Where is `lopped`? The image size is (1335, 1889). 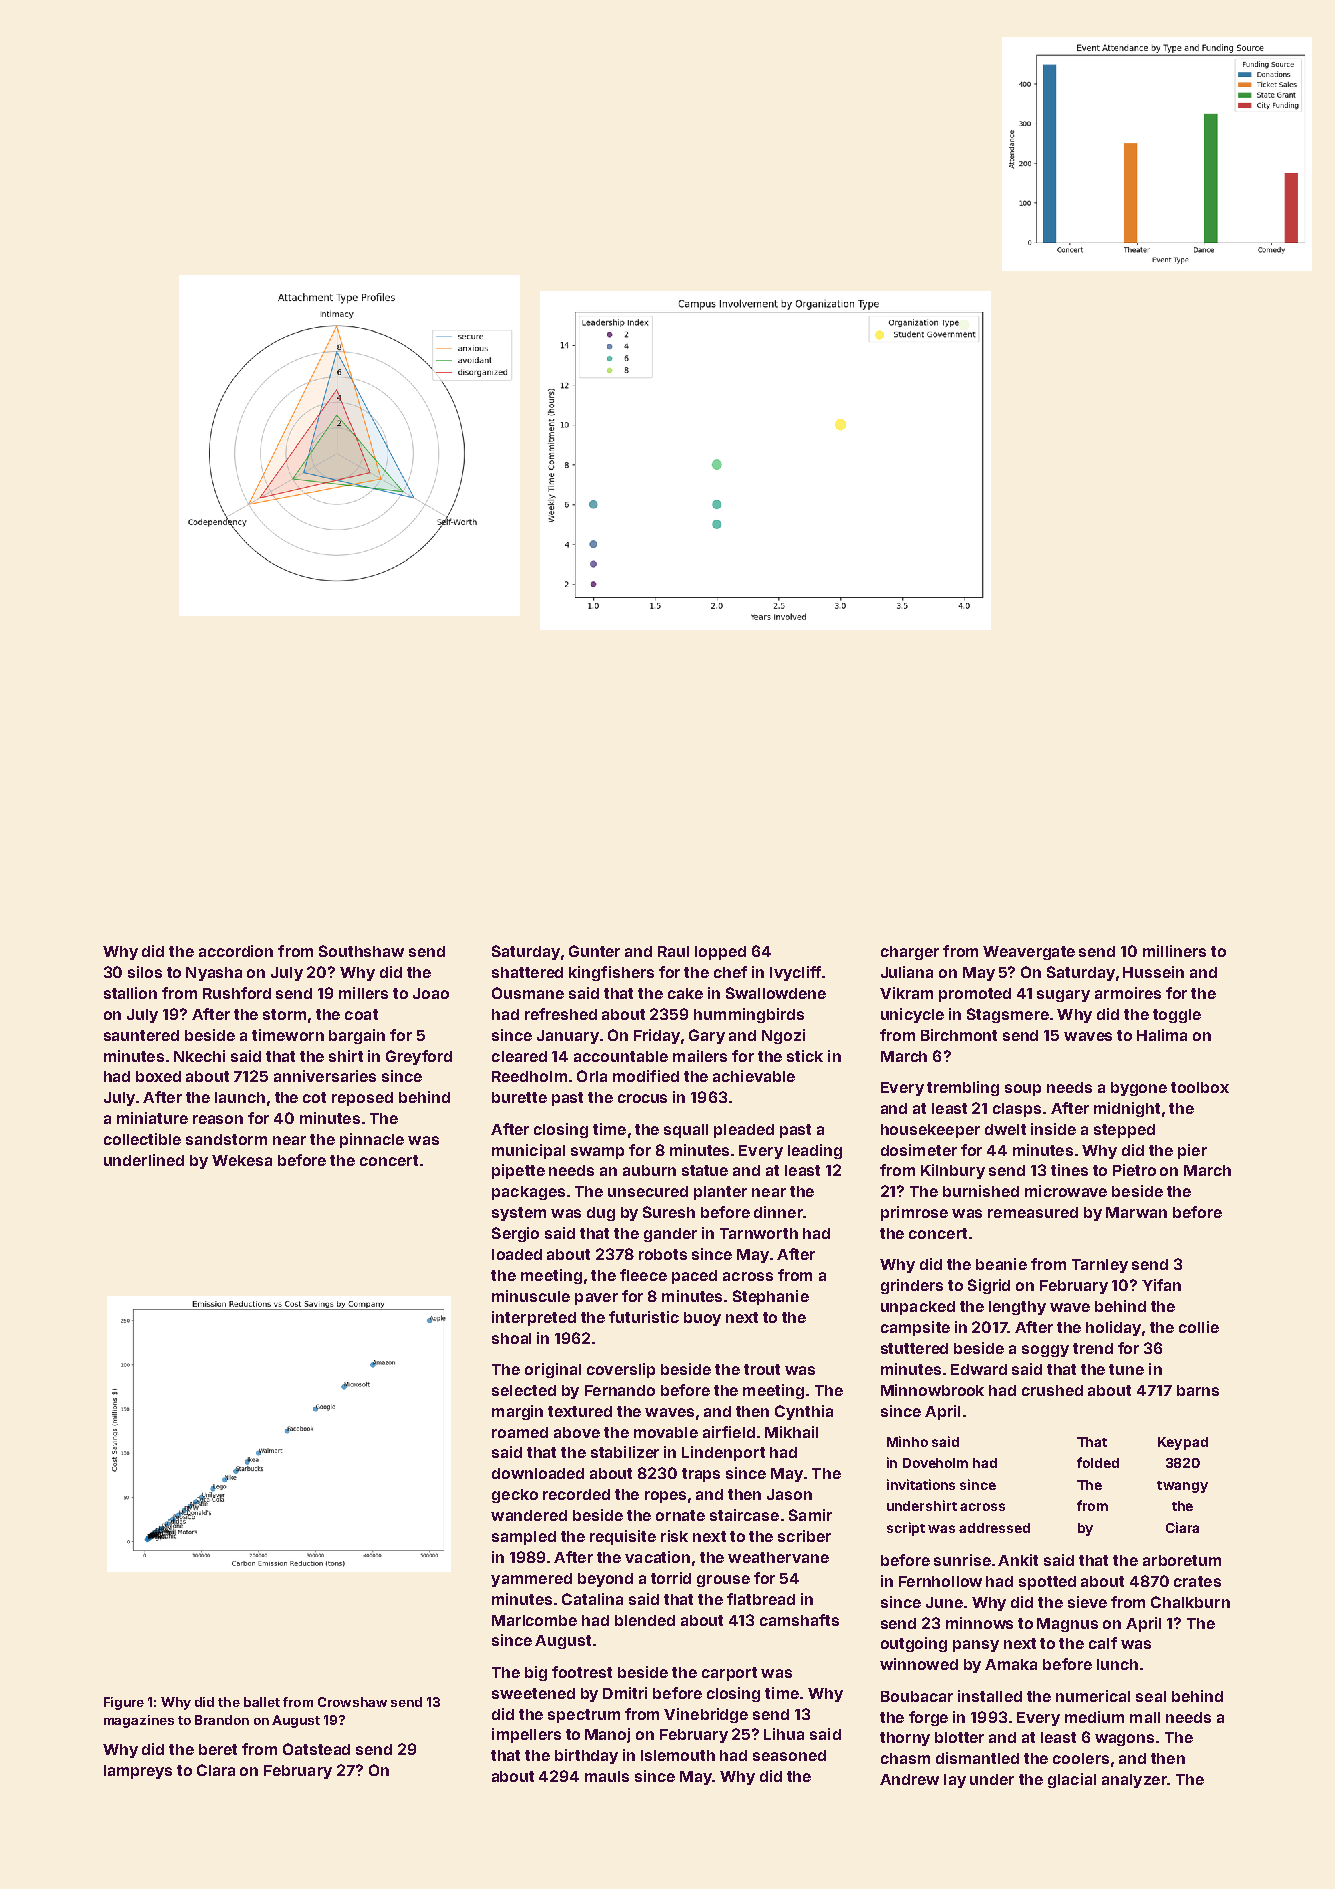
lopped is located at coordinates (720, 953).
